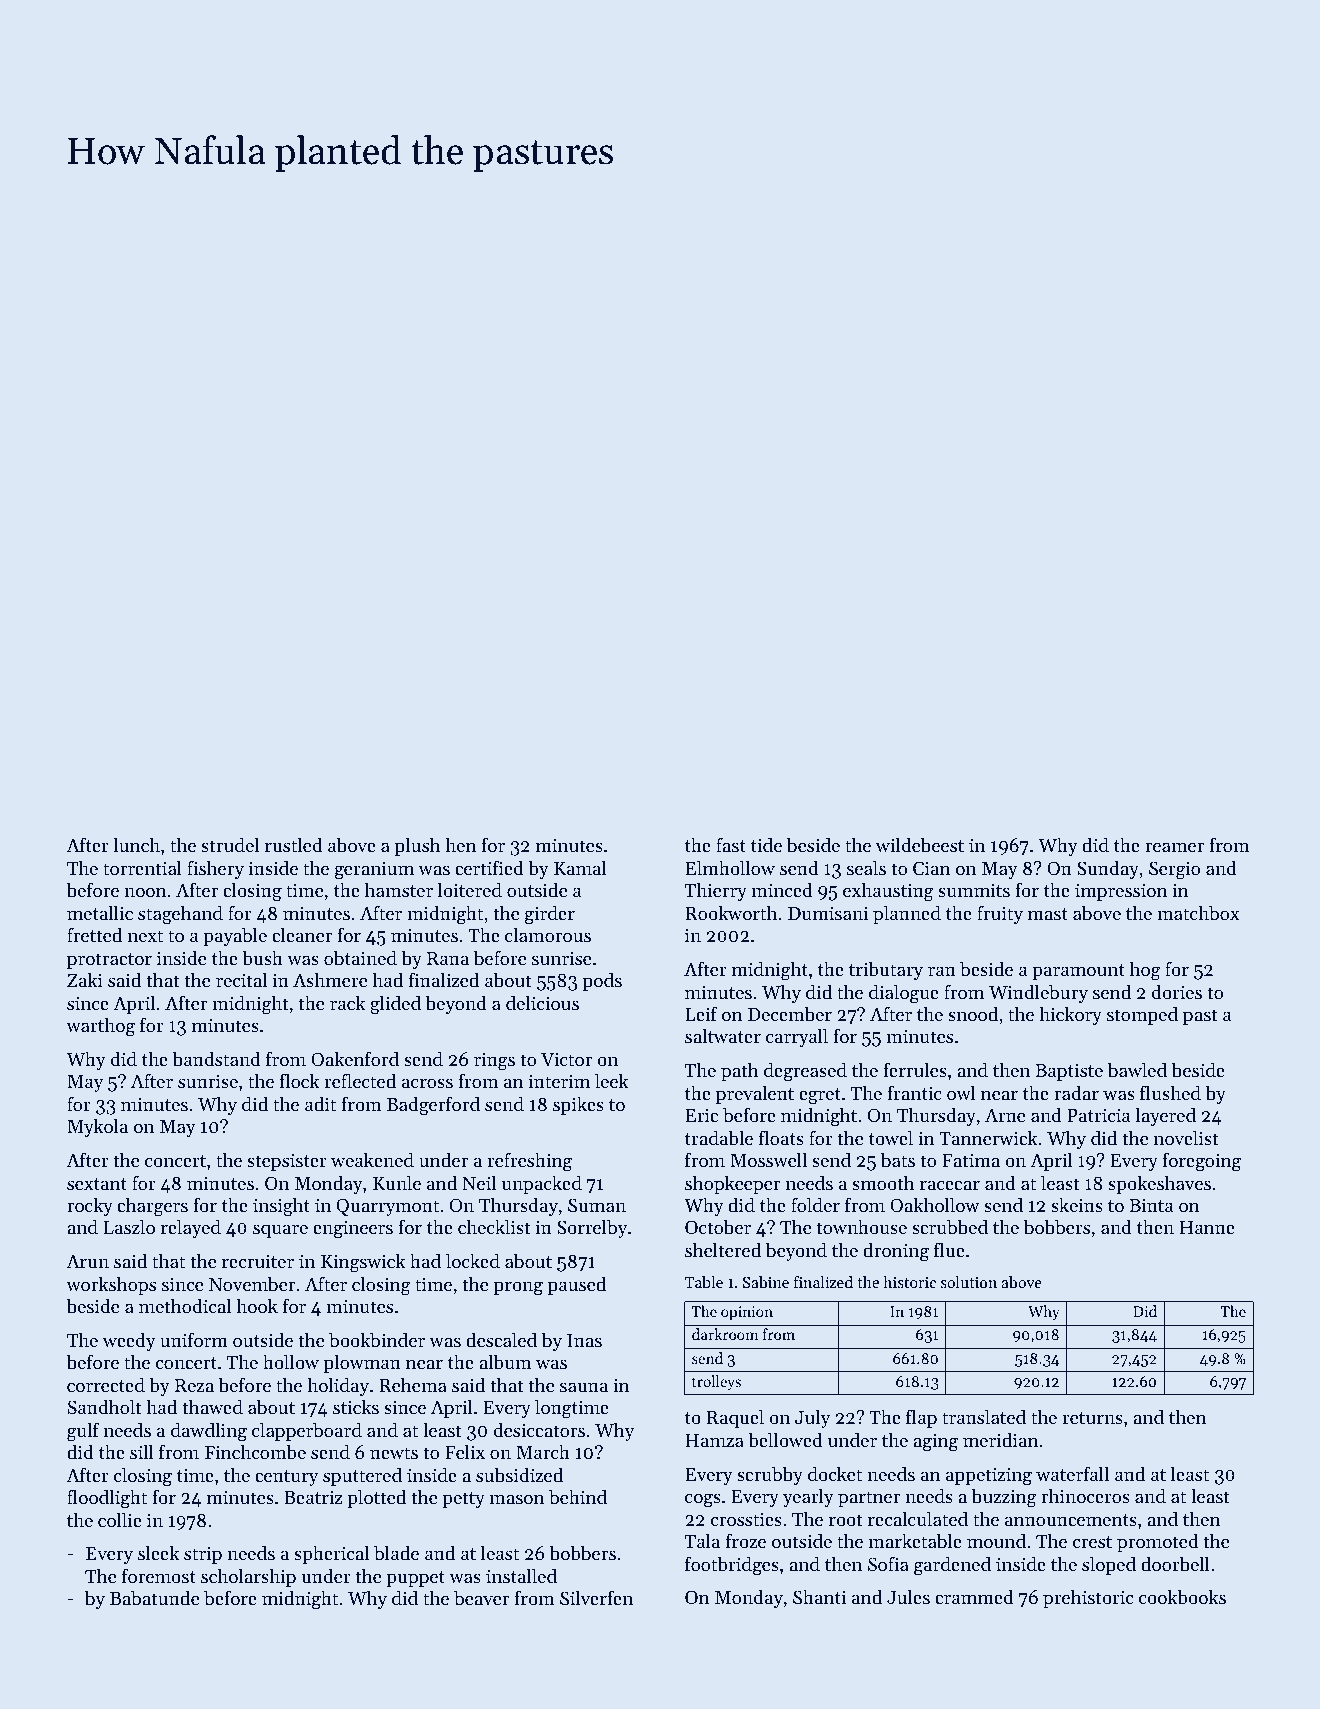 This screenshot has height=1709, width=1320. What do you see at coordinates (313, 1497) in the screenshot?
I see `Beatriz` at bounding box center [313, 1497].
